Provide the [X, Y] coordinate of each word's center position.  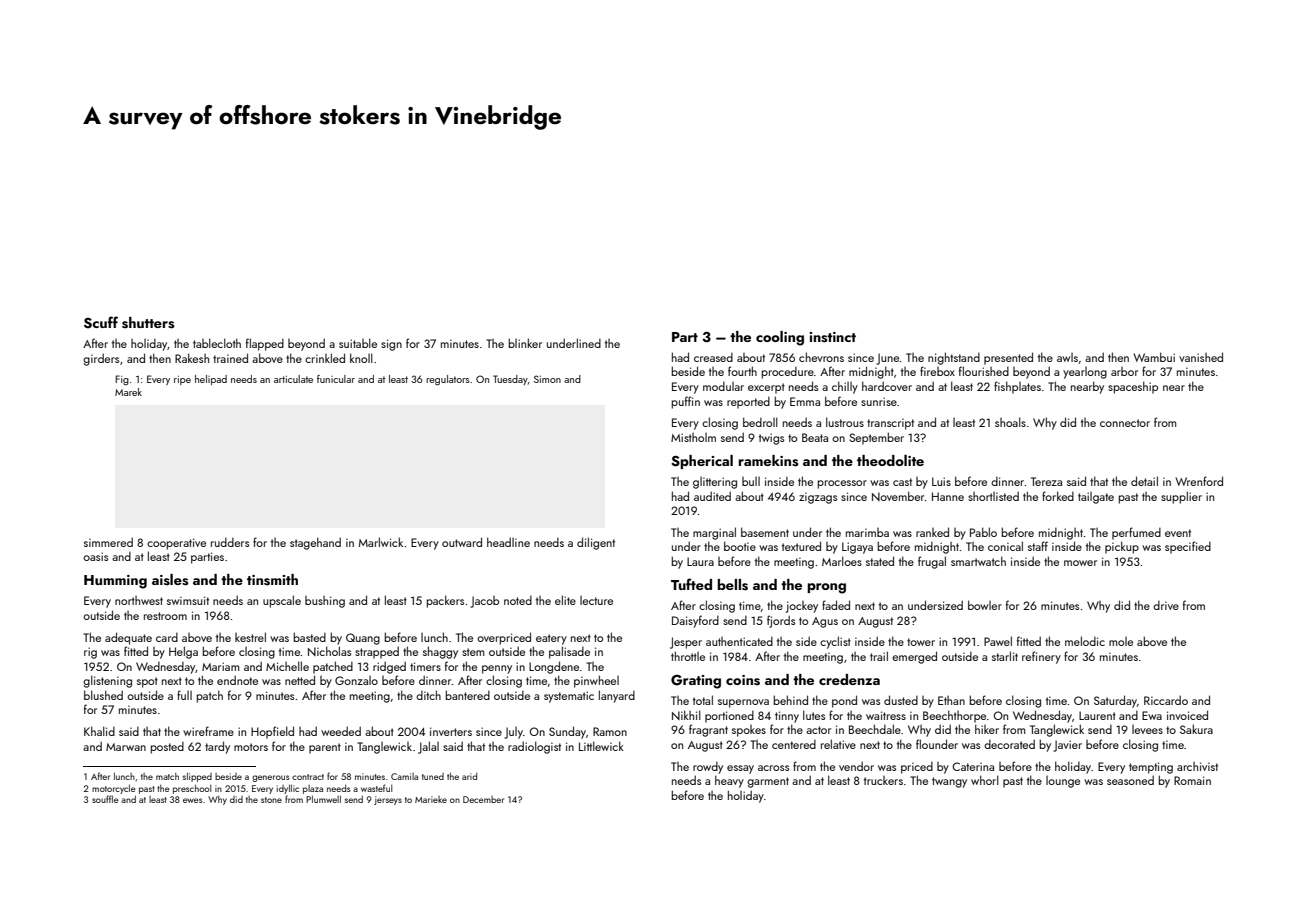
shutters [148, 323]
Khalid [99, 731]
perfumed [1136, 533]
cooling [780, 338]
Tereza [1046, 481]
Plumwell [323, 799]
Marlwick [381, 542]
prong [826, 588]
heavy [729, 781]
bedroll [760, 422]
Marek [128, 392]
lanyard [617, 696]
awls [1067, 357]
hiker [987, 729]
